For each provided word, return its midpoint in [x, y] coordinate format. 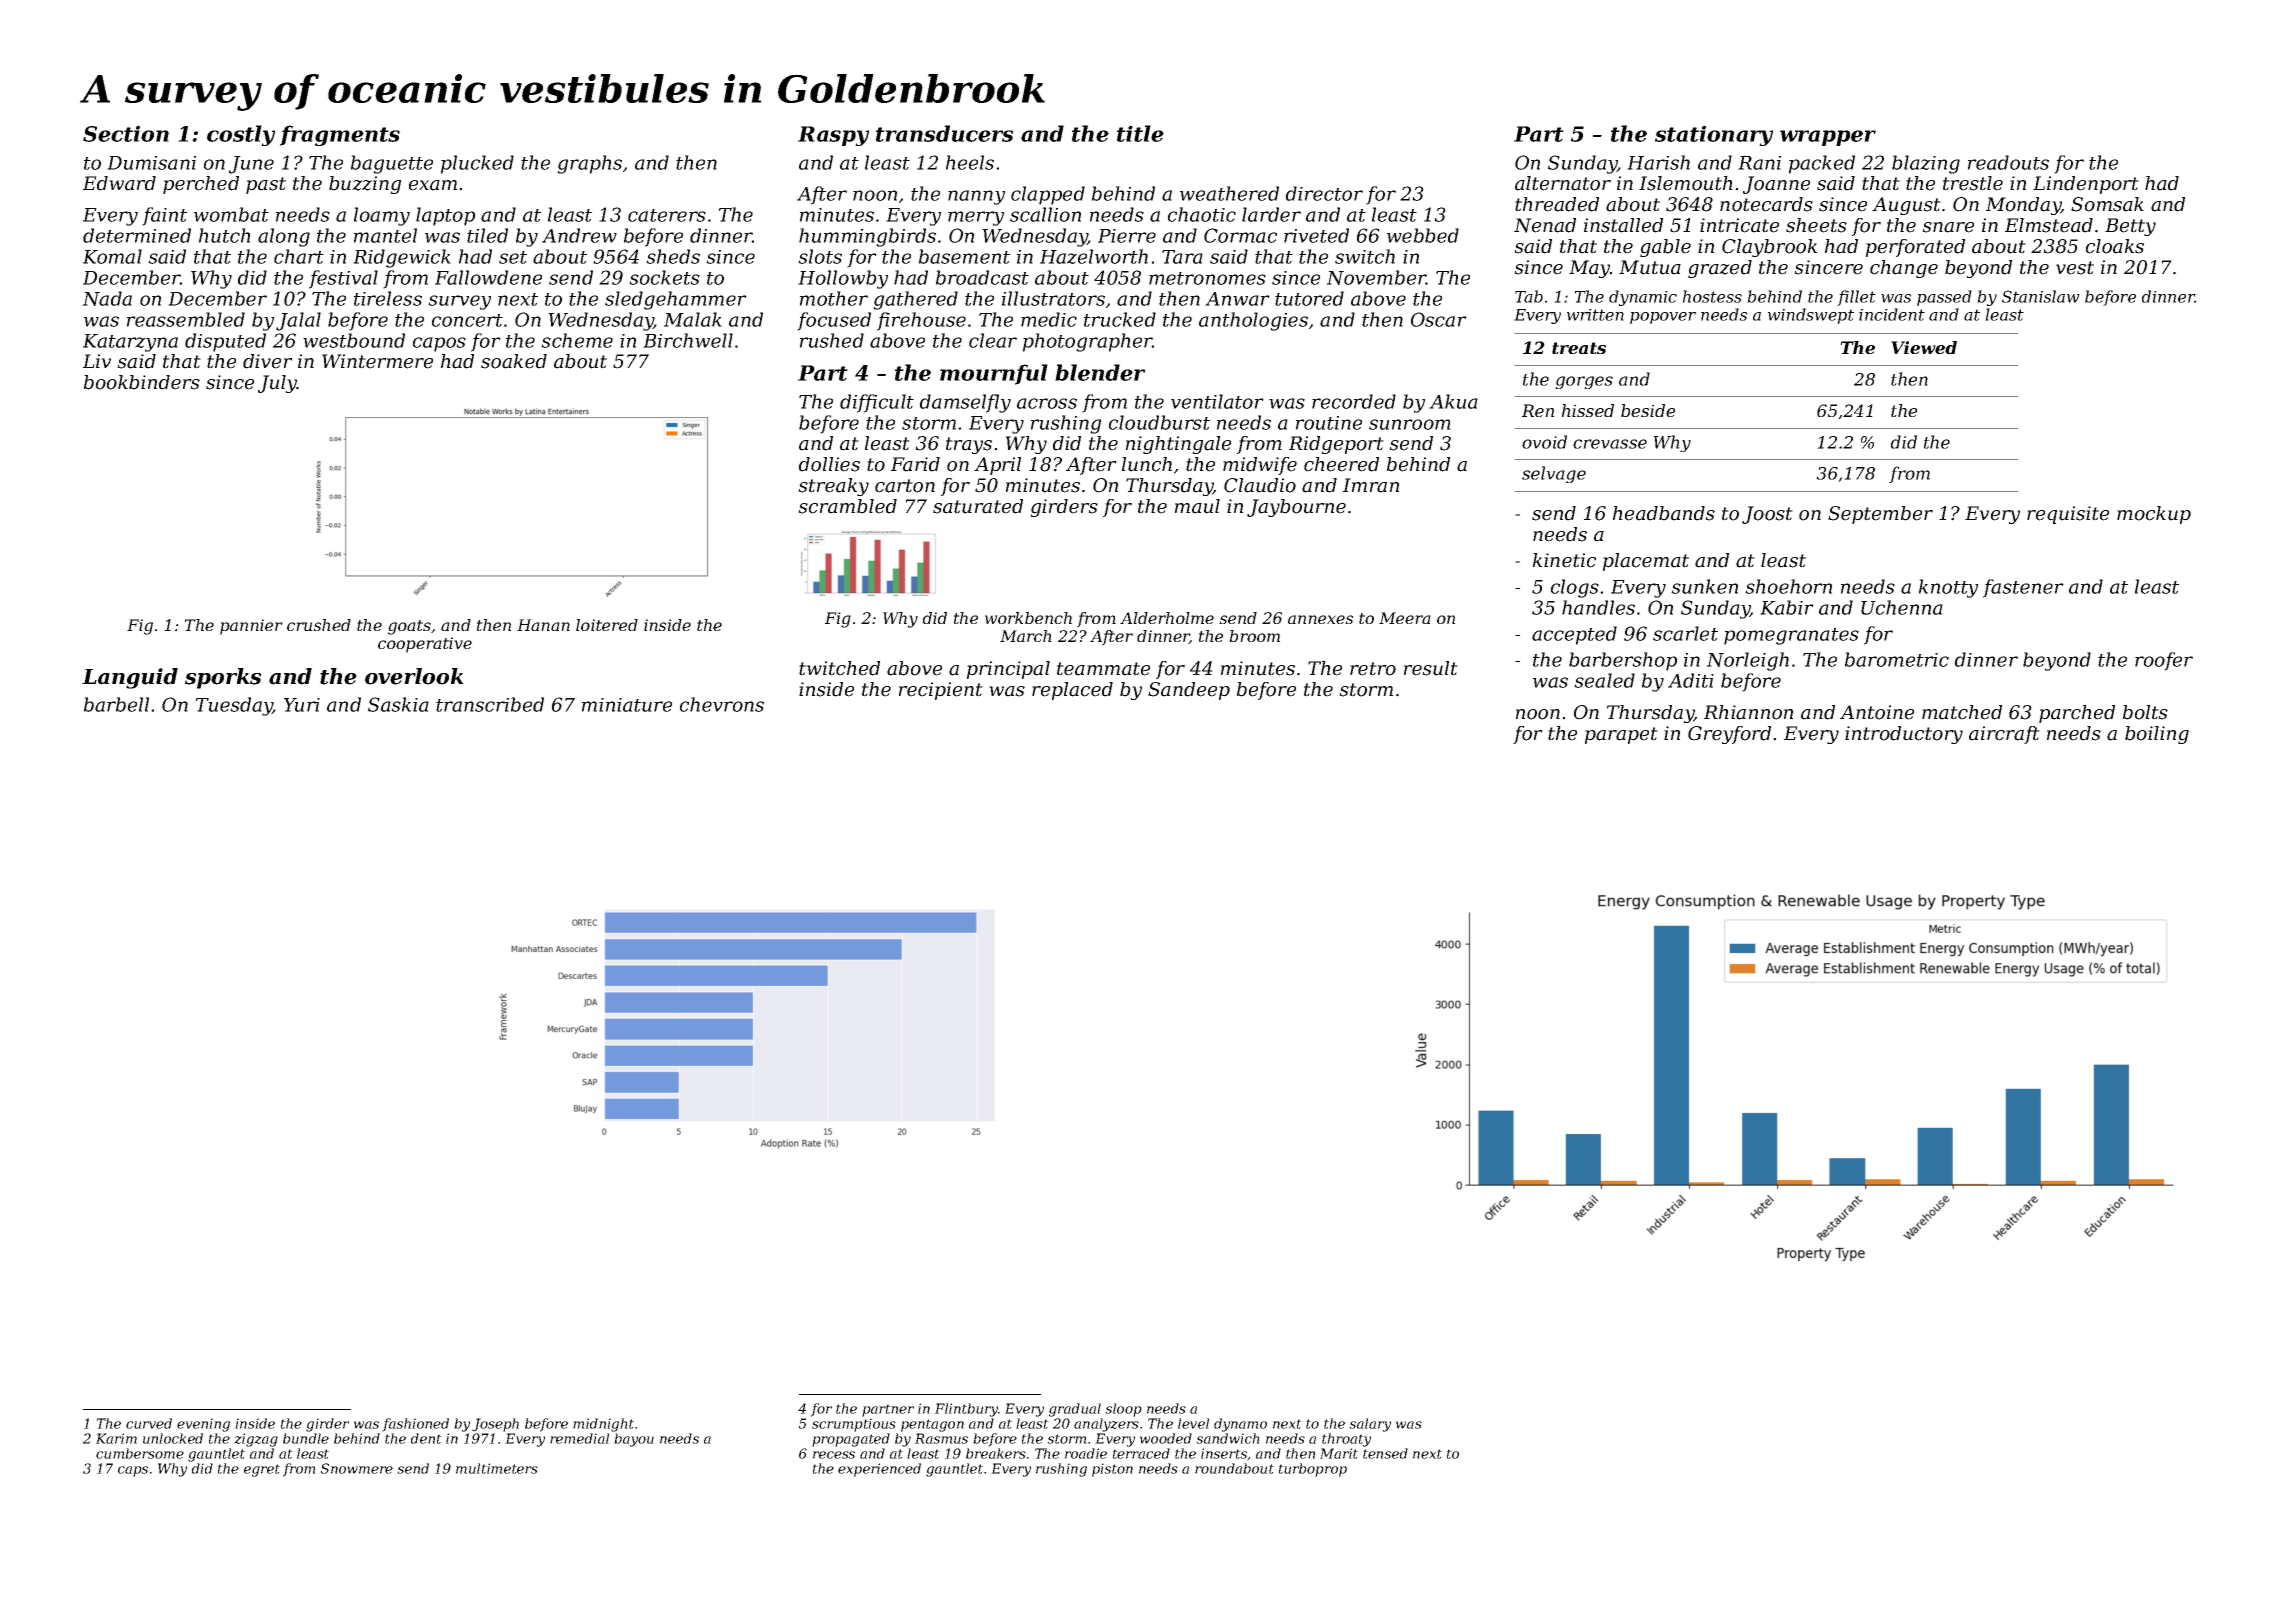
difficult [877, 403]
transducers [944, 133]
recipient [941, 691]
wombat [231, 214]
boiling [2157, 735]
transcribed [490, 704]
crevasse [1610, 444]
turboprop [1313, 1470]
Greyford [1729, 735]
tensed [1385, 1453]
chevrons [722, 704]
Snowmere [357, 1468]
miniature [627, 705]
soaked [514, 361]
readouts [2008, 162]
